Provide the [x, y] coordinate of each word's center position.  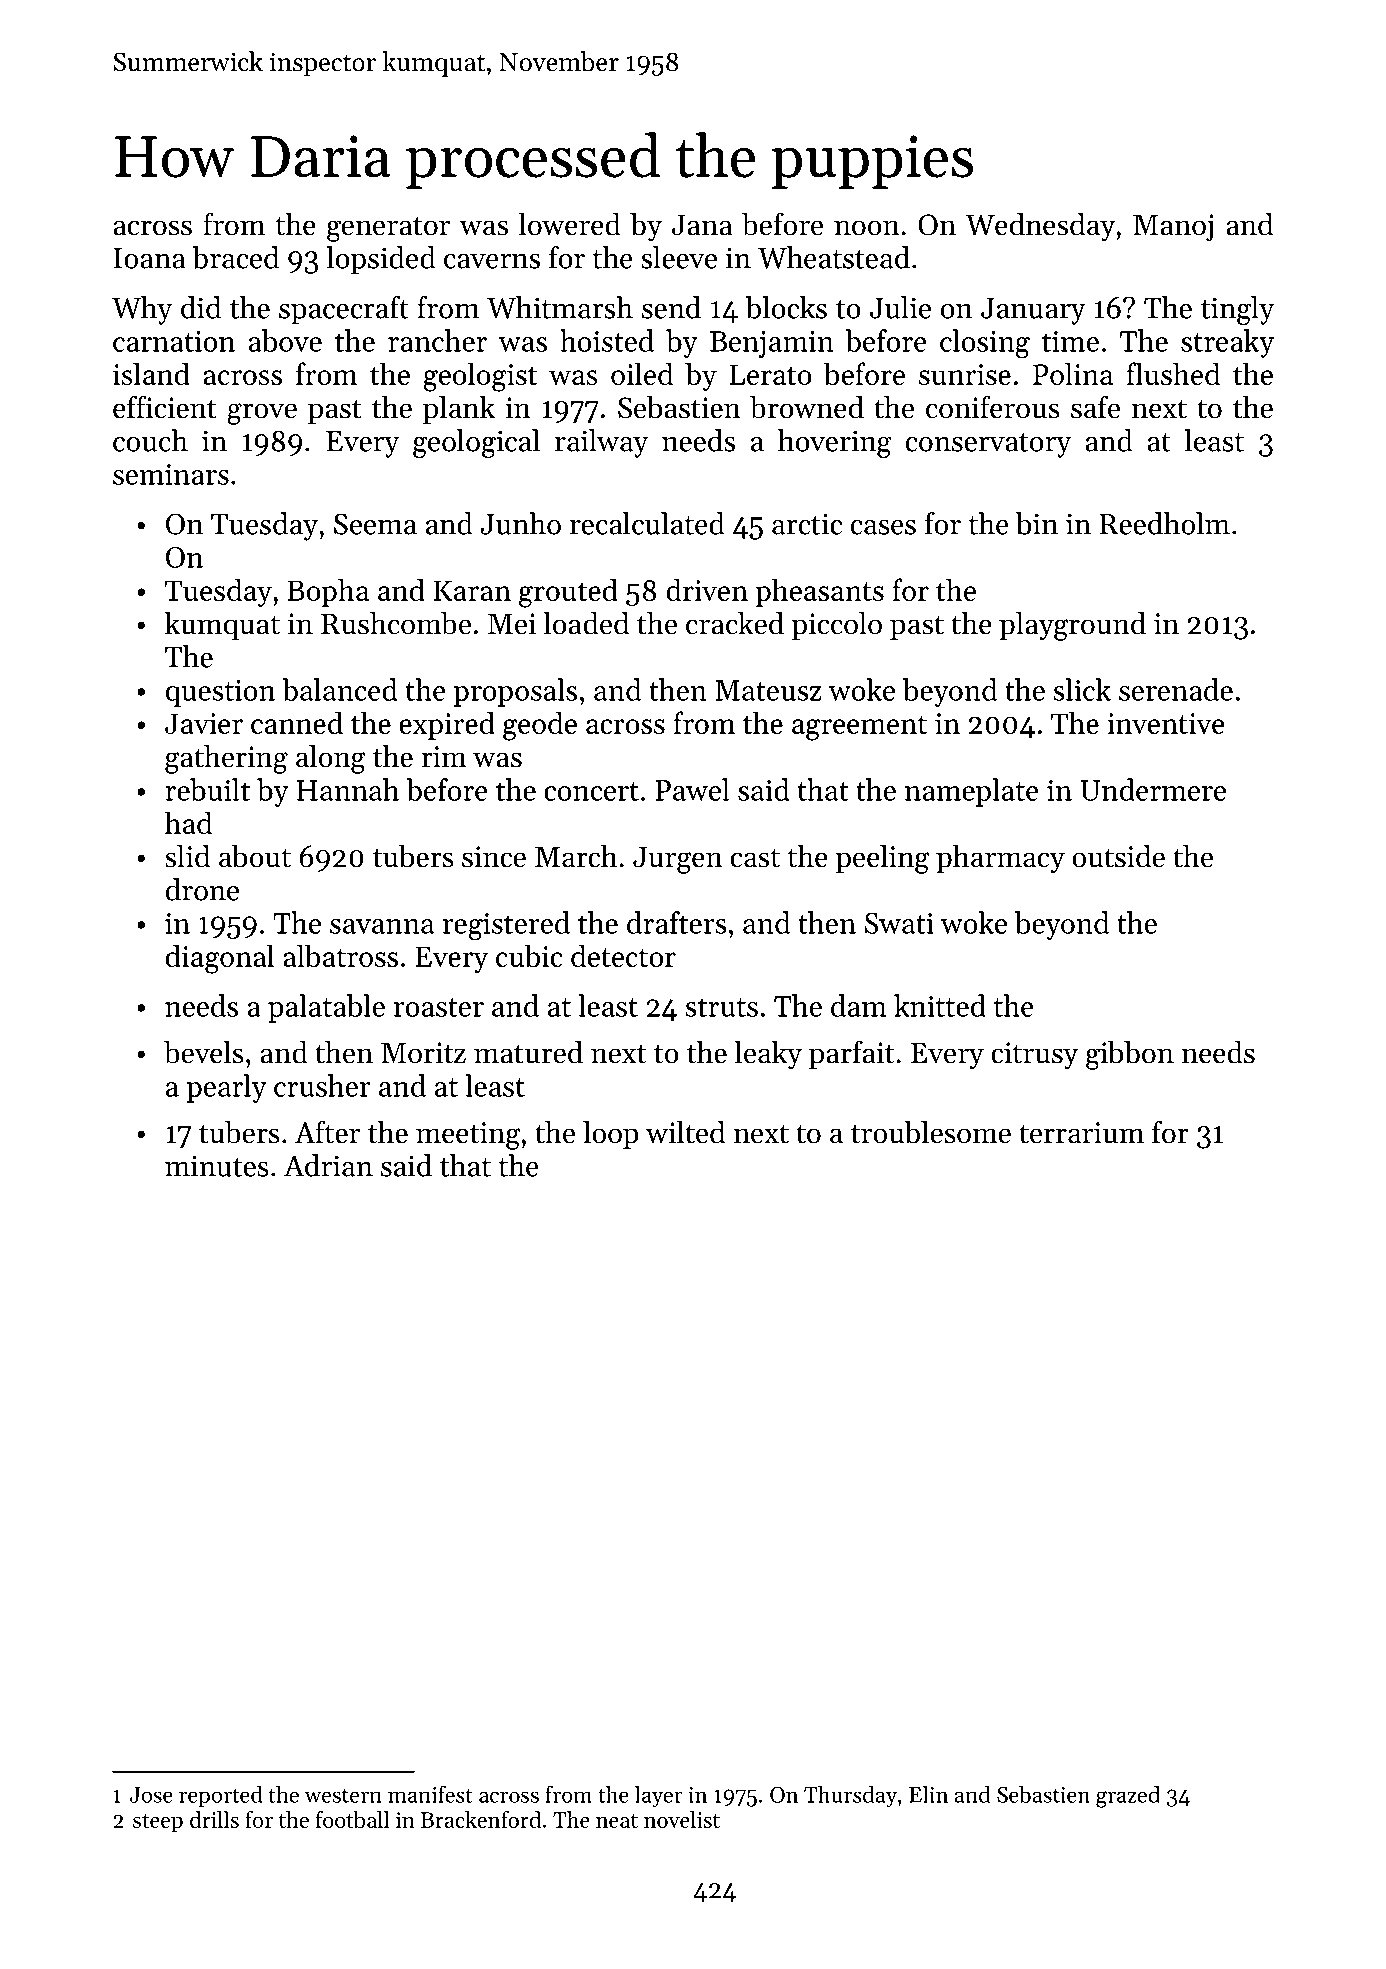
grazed [1128, 1796]
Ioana [150, 258]
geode [540, 726]
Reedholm [1164, 523]
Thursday [850, 1796]
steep [158, 1823]
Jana [702, 225]
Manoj [1173, 228]
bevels [204, 1052]
